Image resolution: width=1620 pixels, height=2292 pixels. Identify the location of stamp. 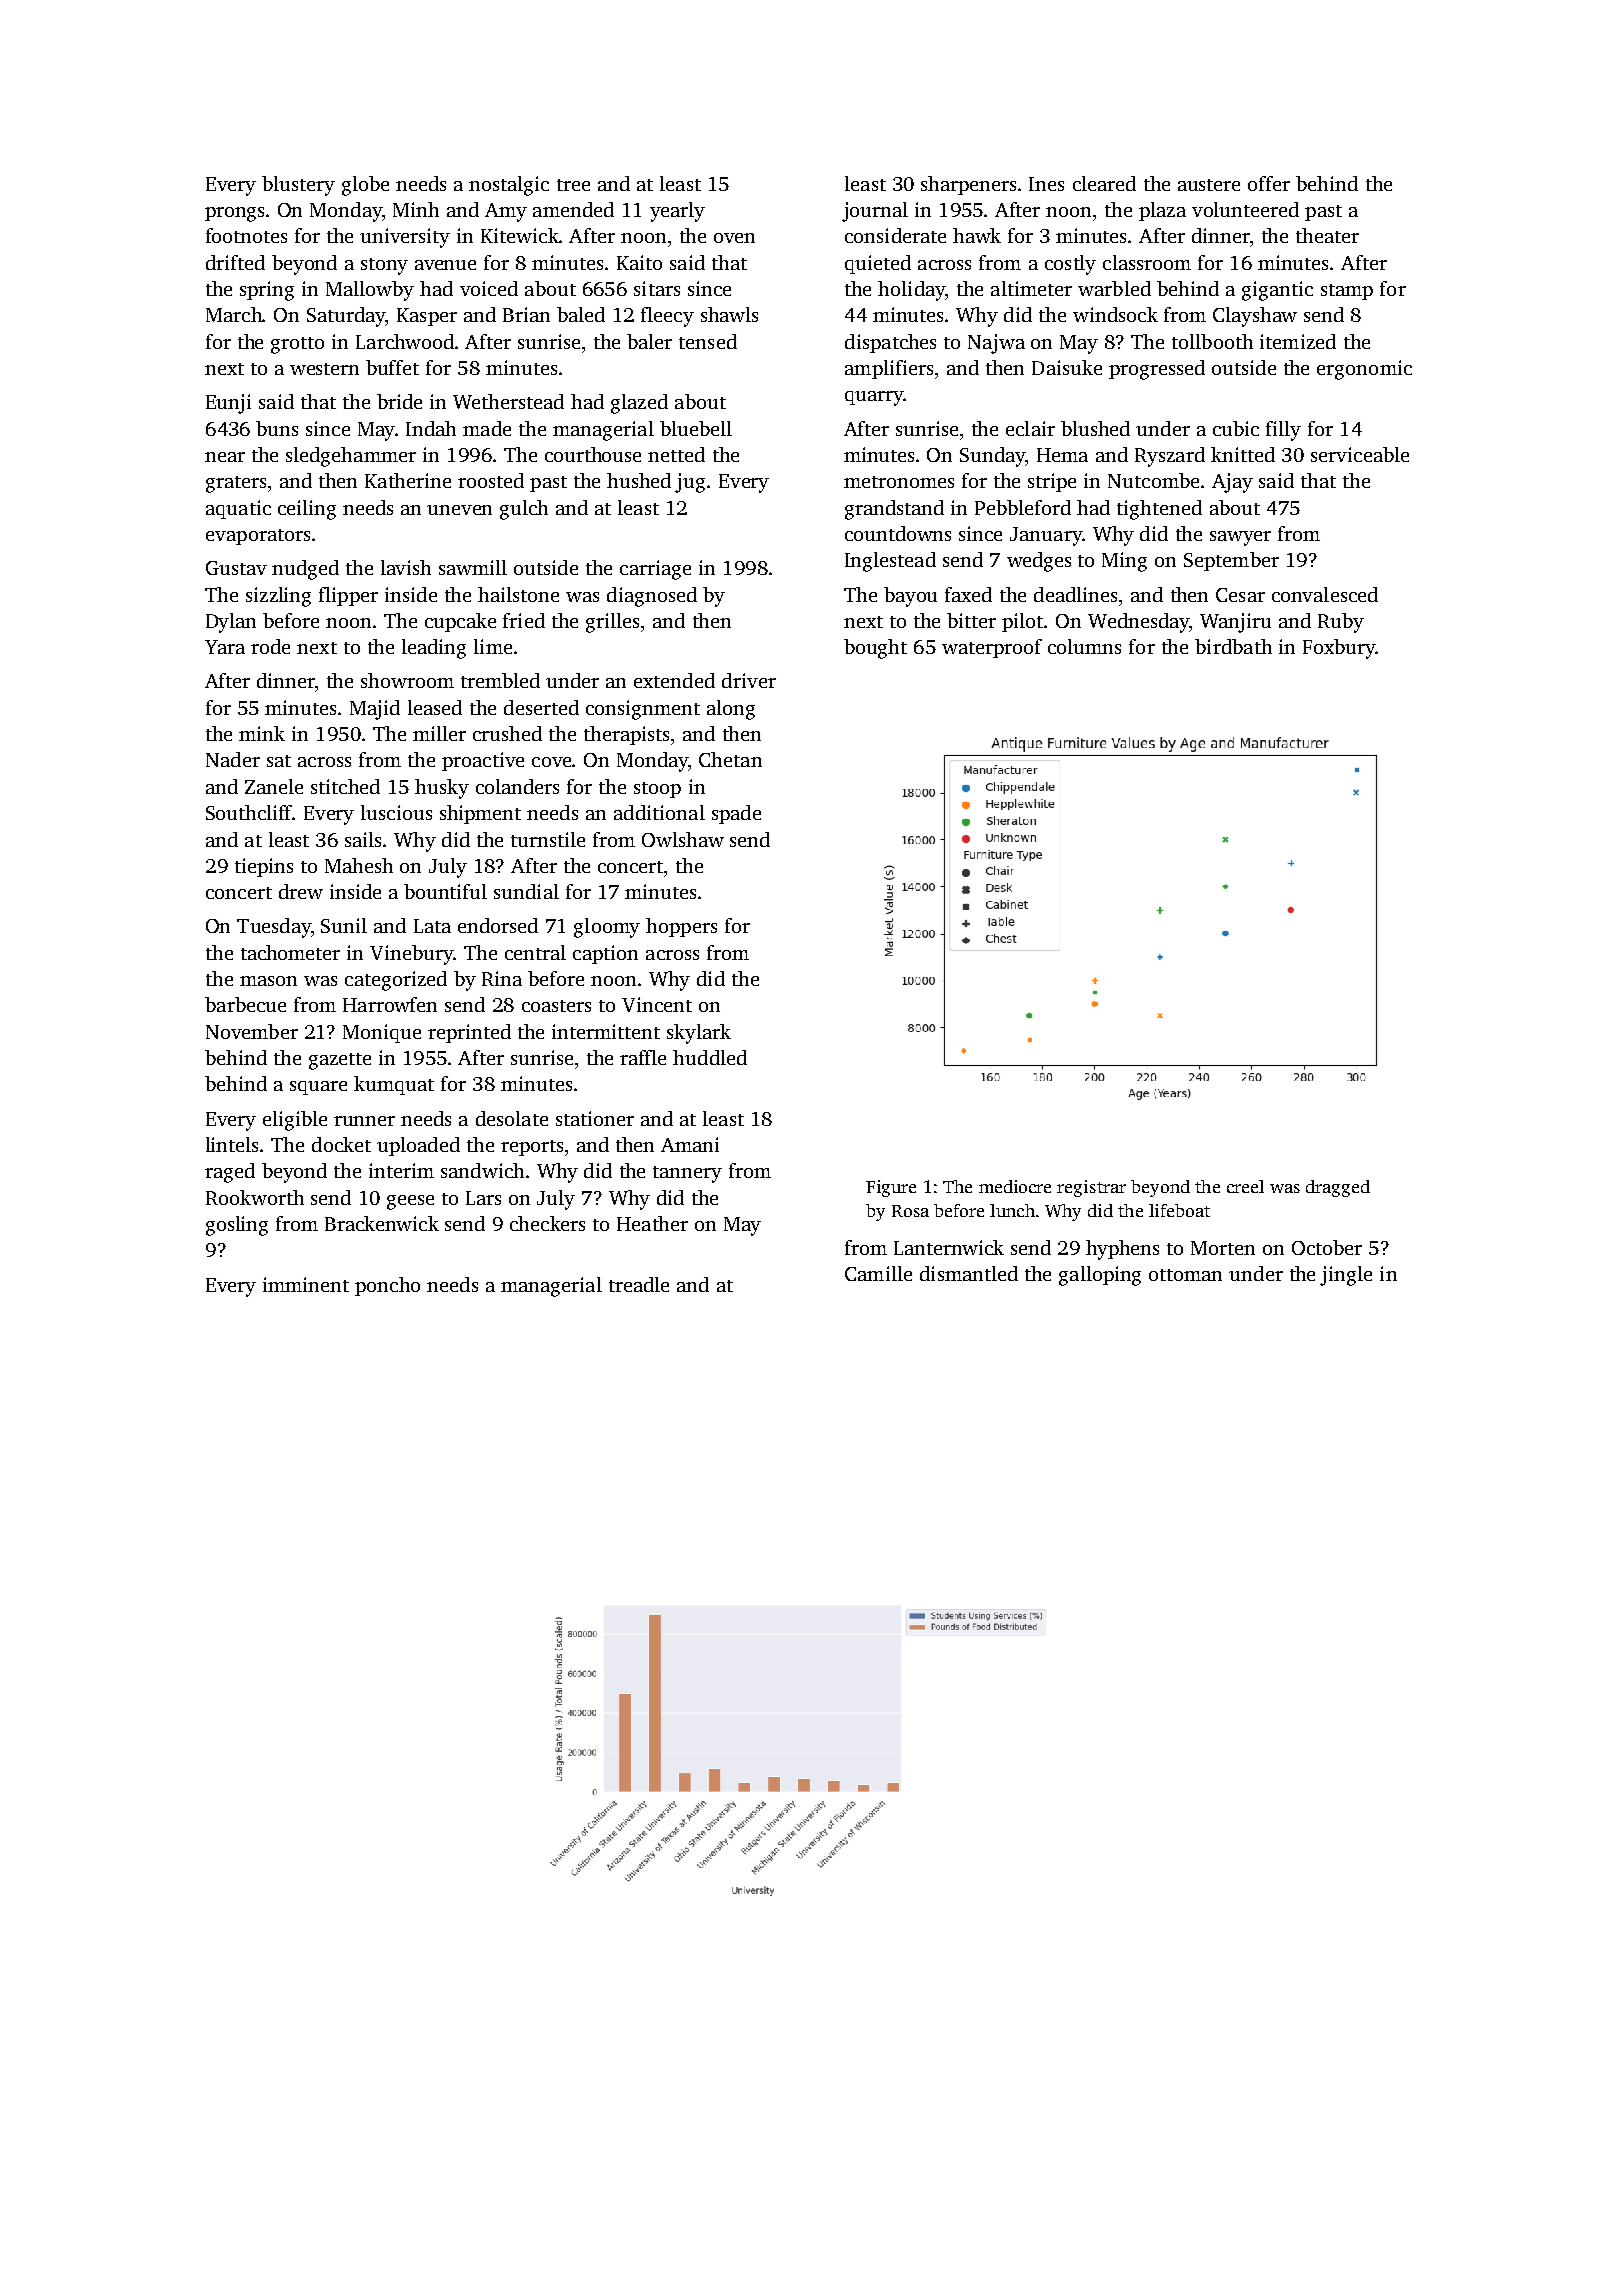
(1347, 292).
